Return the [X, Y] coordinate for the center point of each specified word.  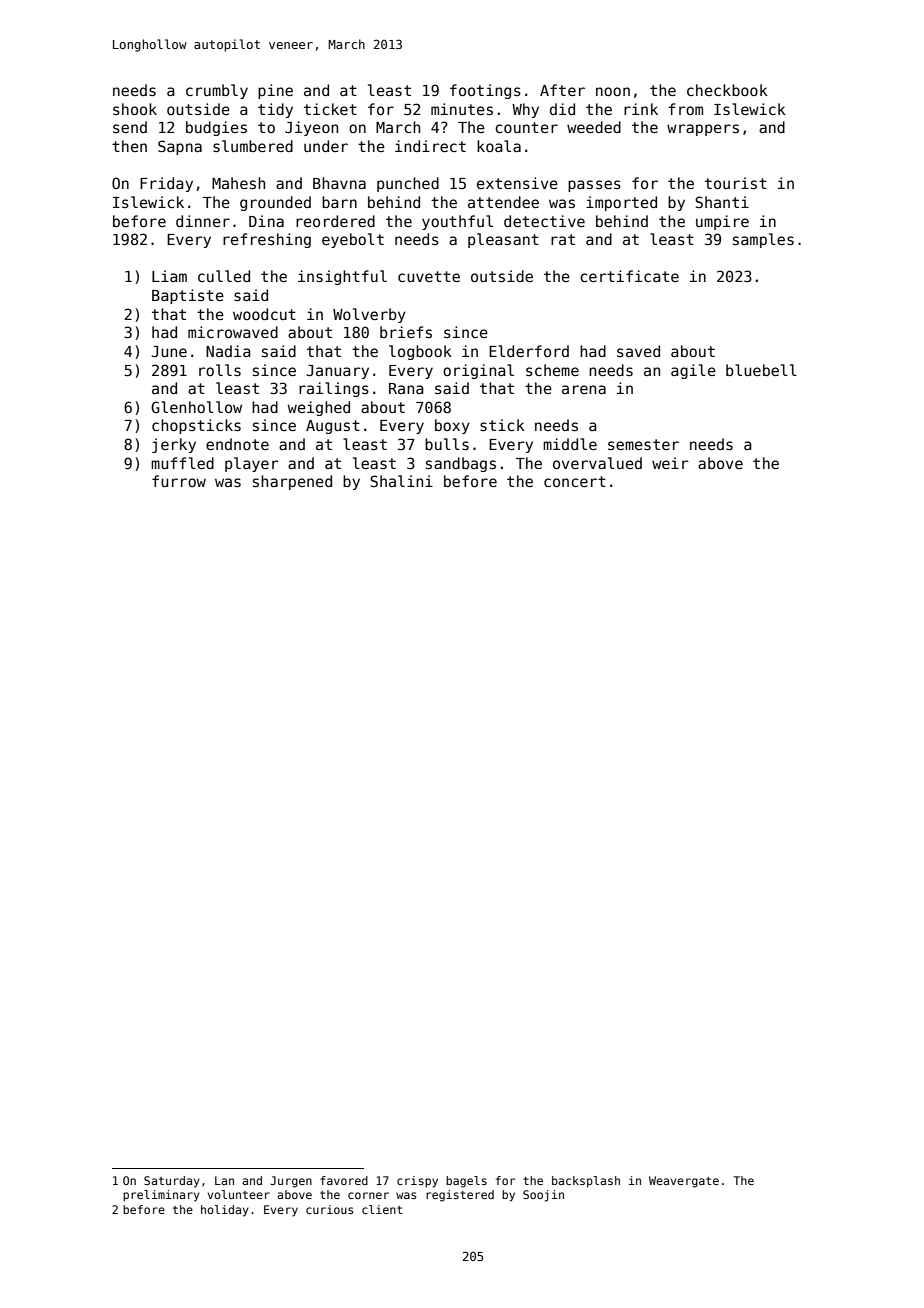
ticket [330, 109]
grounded [275, 203]
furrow [179, 481]
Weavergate [684, 1182]
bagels [466, 1182]
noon [613, 91]
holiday [225, 1211]
